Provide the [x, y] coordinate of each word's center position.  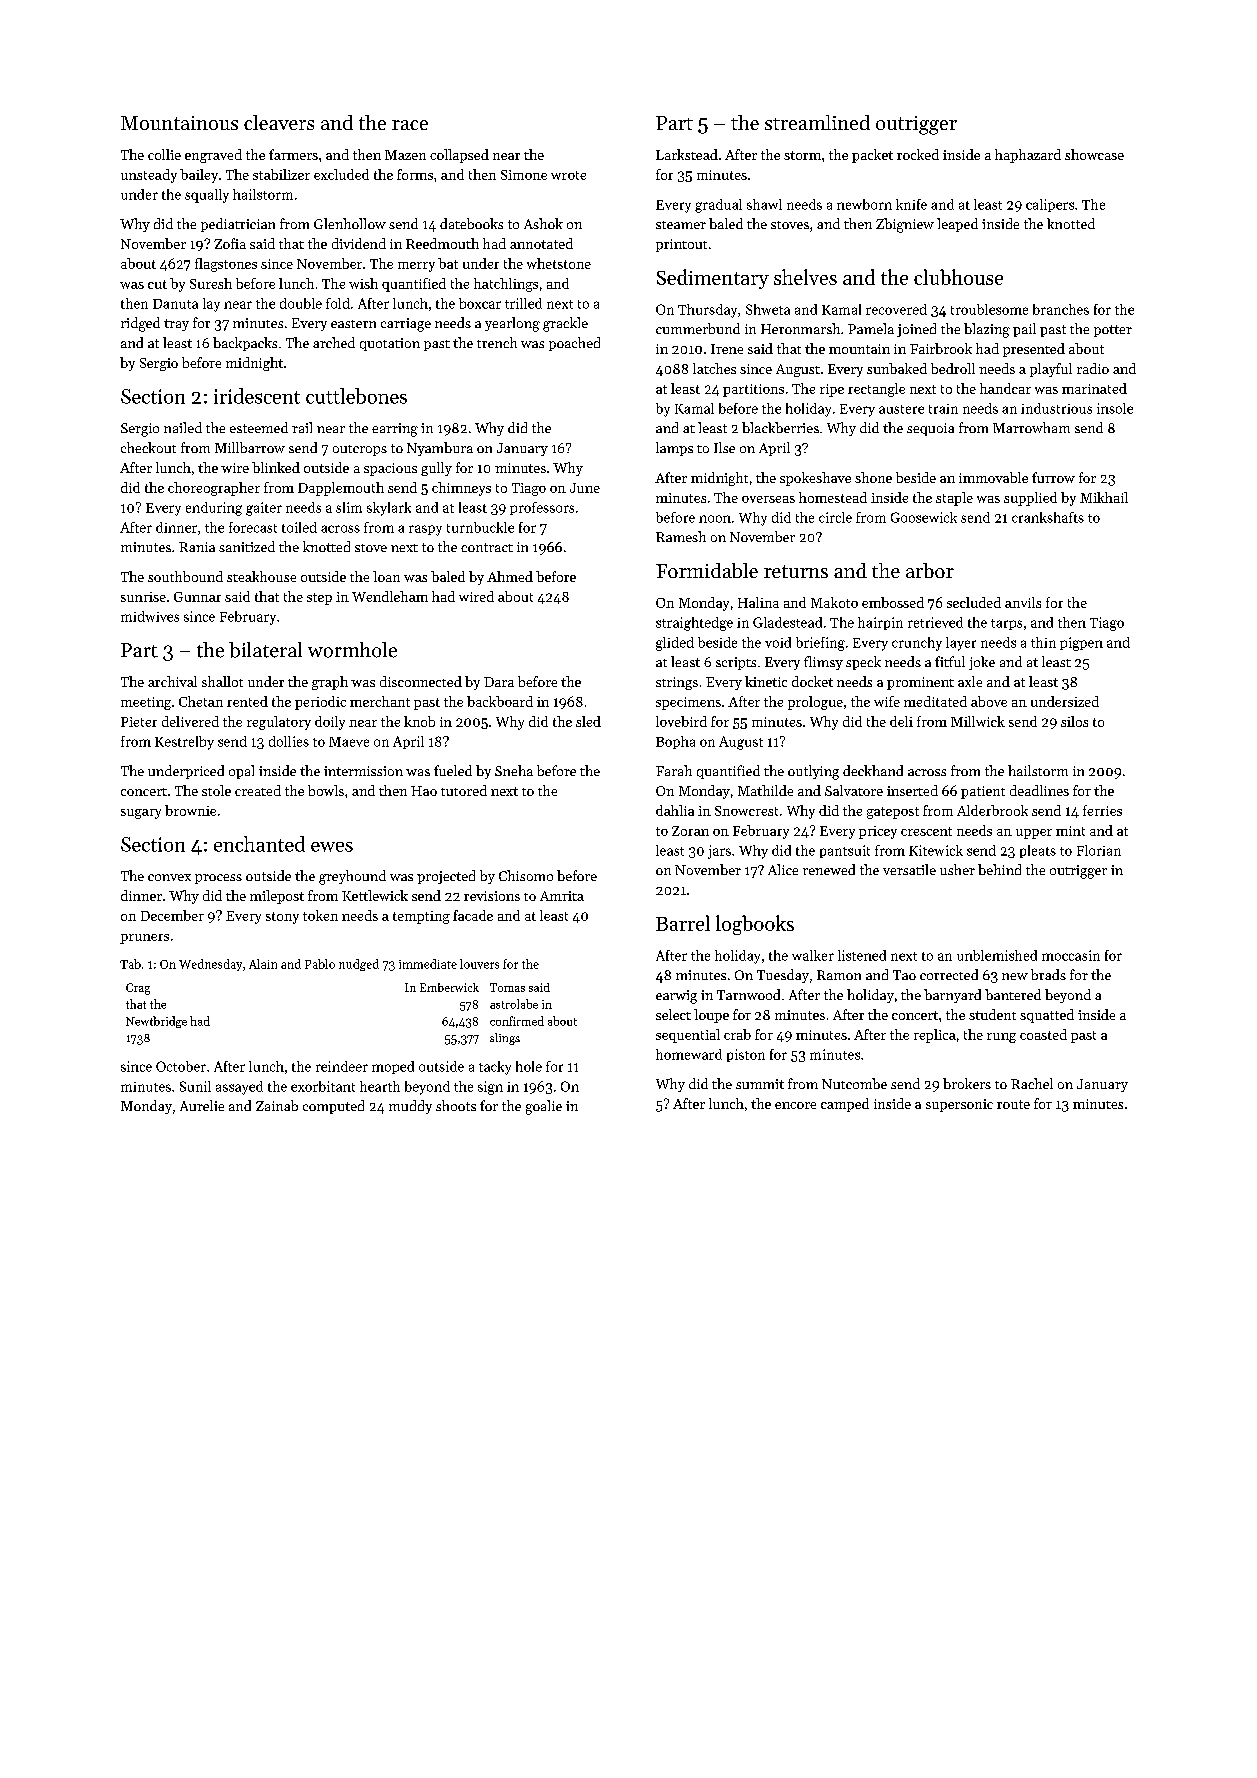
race [410, 125]
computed [333, 1107]
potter [1113, 331]
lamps [674, 449]
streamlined [817, 122]
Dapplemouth [341, 489]
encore [795, 1105]
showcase [1094, 154]
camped [845, 1105]
